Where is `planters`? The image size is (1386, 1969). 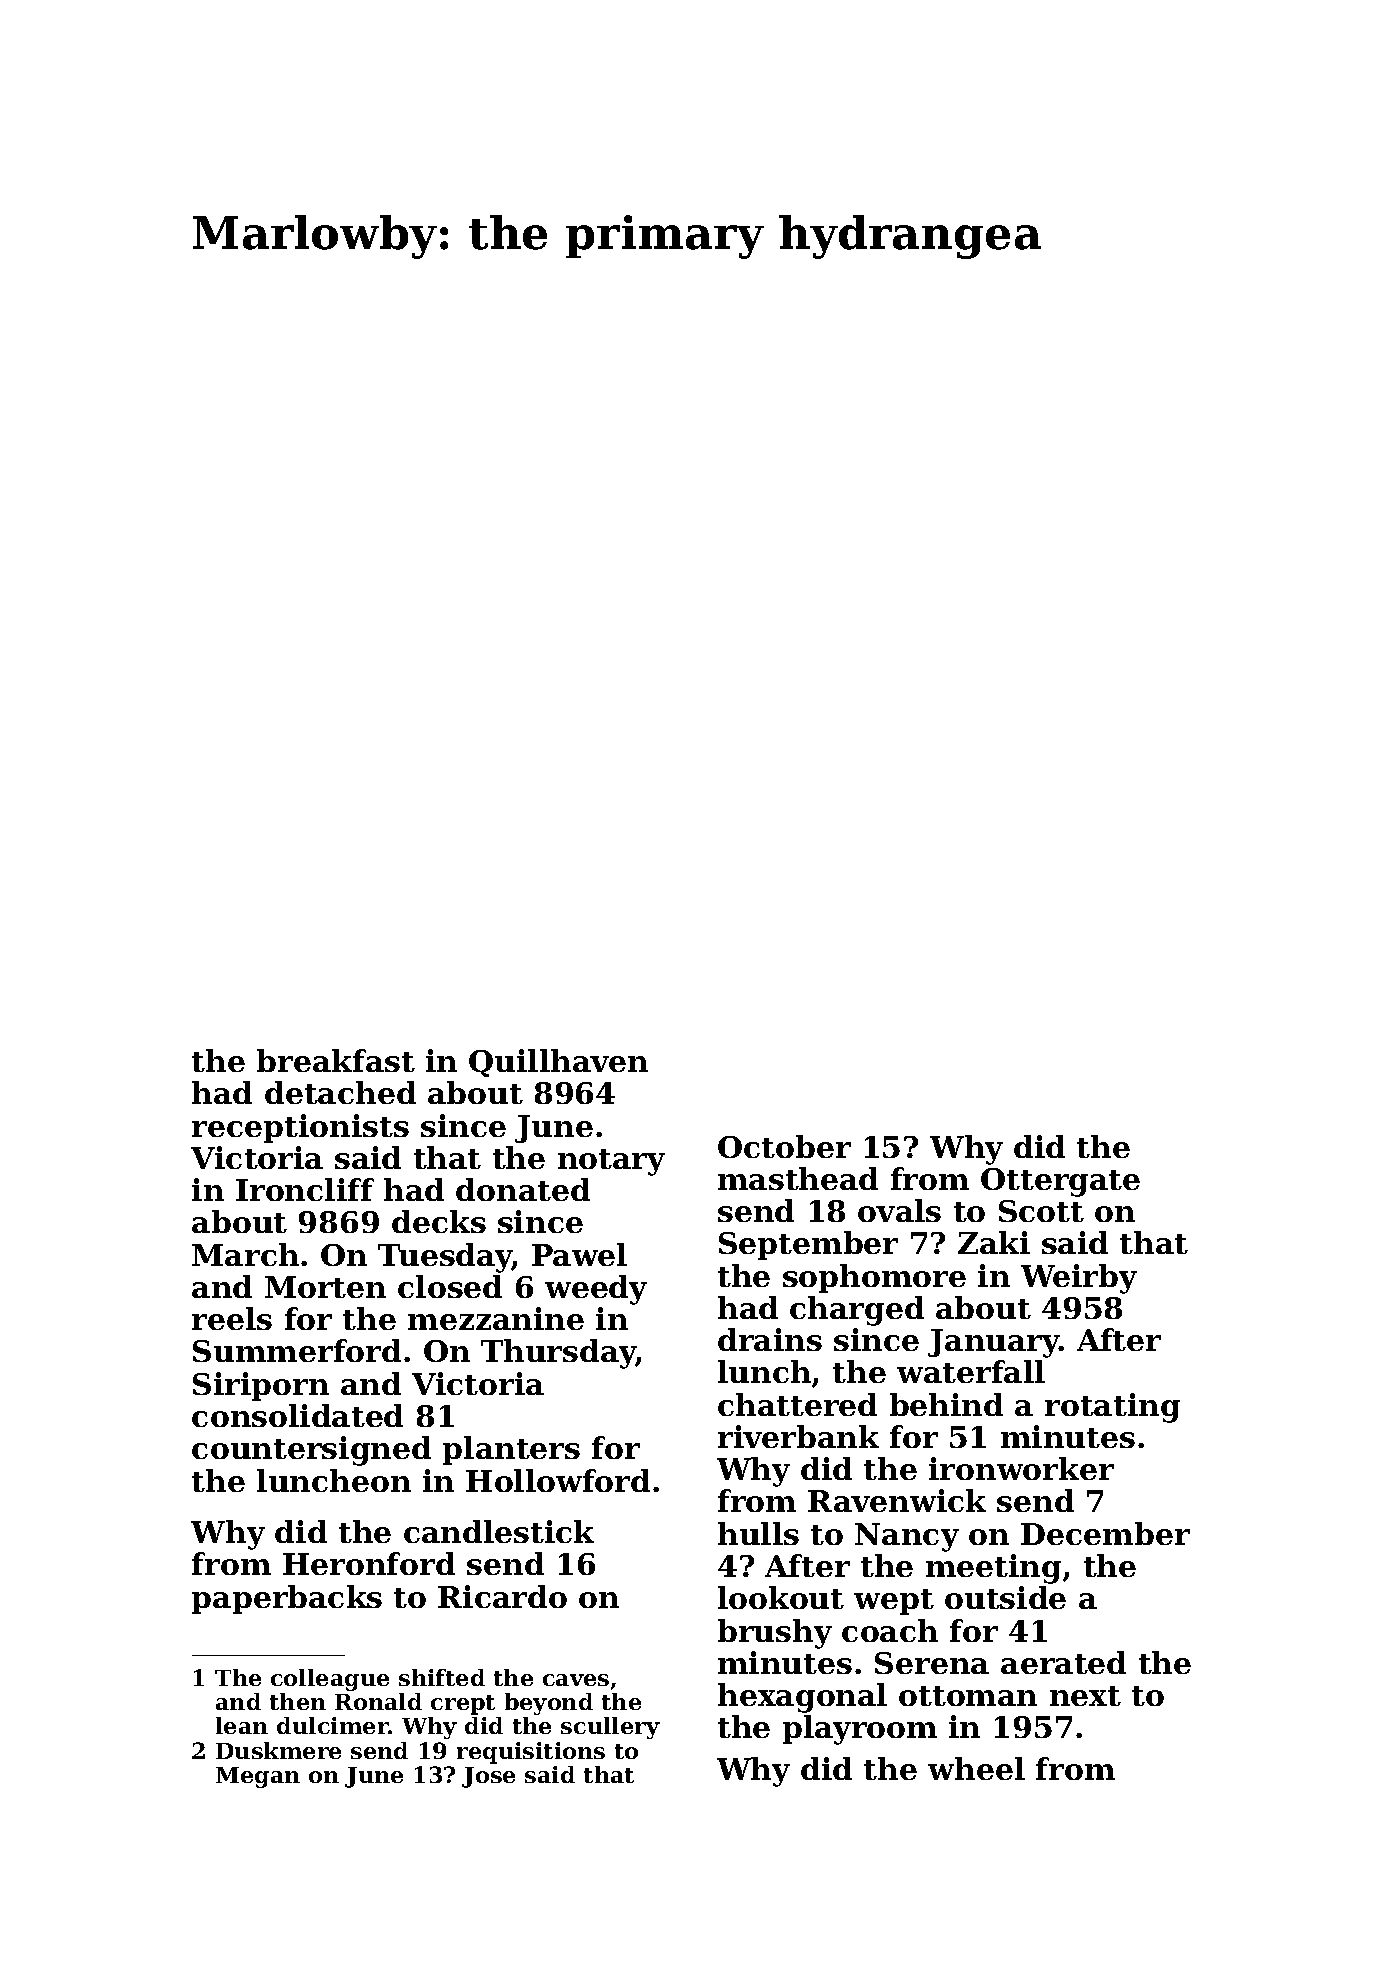
planters is located at coordinates (511, 1450).
